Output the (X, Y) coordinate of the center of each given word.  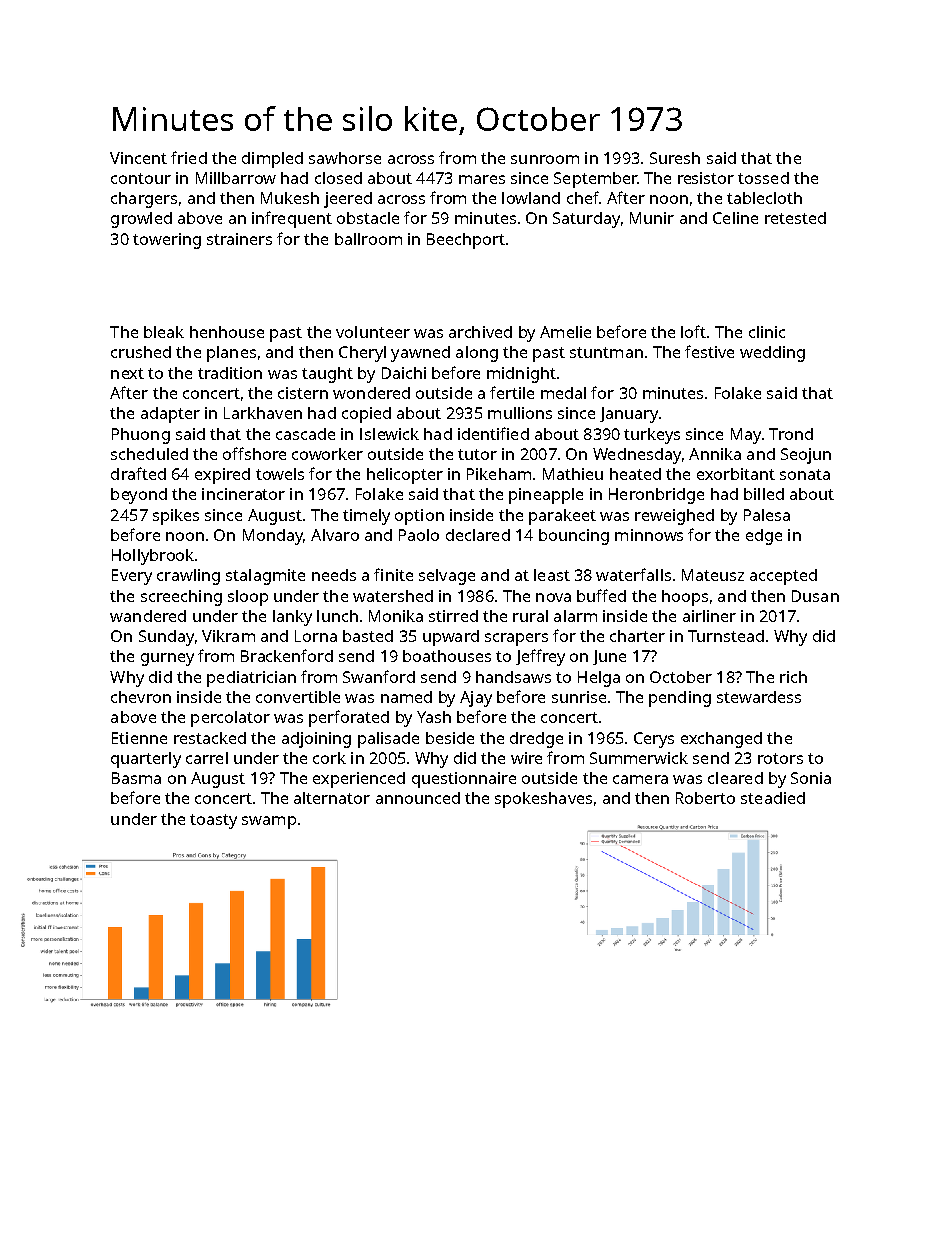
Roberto (705, 798)
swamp (269, 822)
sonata (805, 474)
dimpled (272, 160)
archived (480, 332)
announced (418, 798)
